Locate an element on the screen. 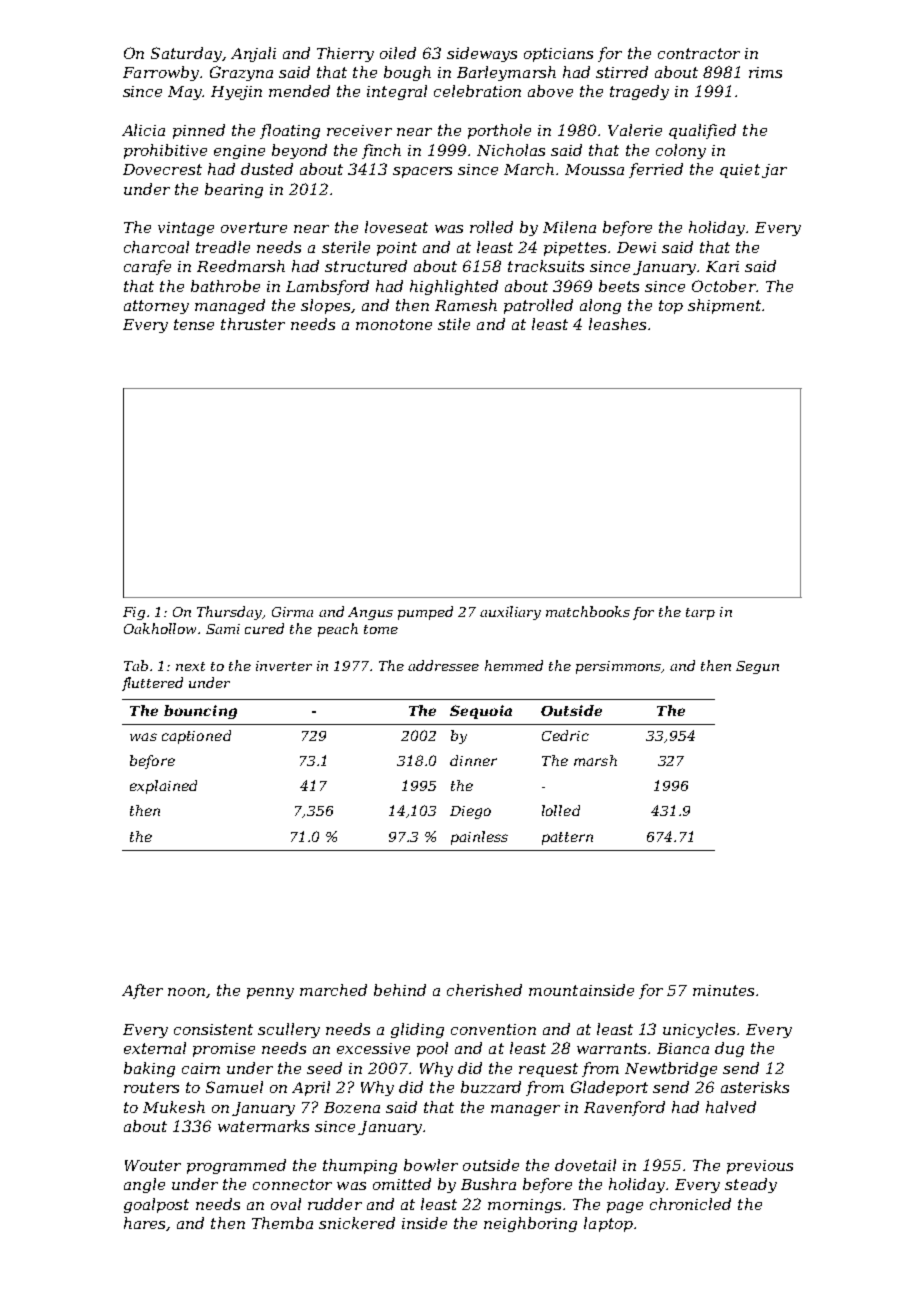 This screenshot has height=1308, width=924. thruster is located at coordinates (253, 324).
